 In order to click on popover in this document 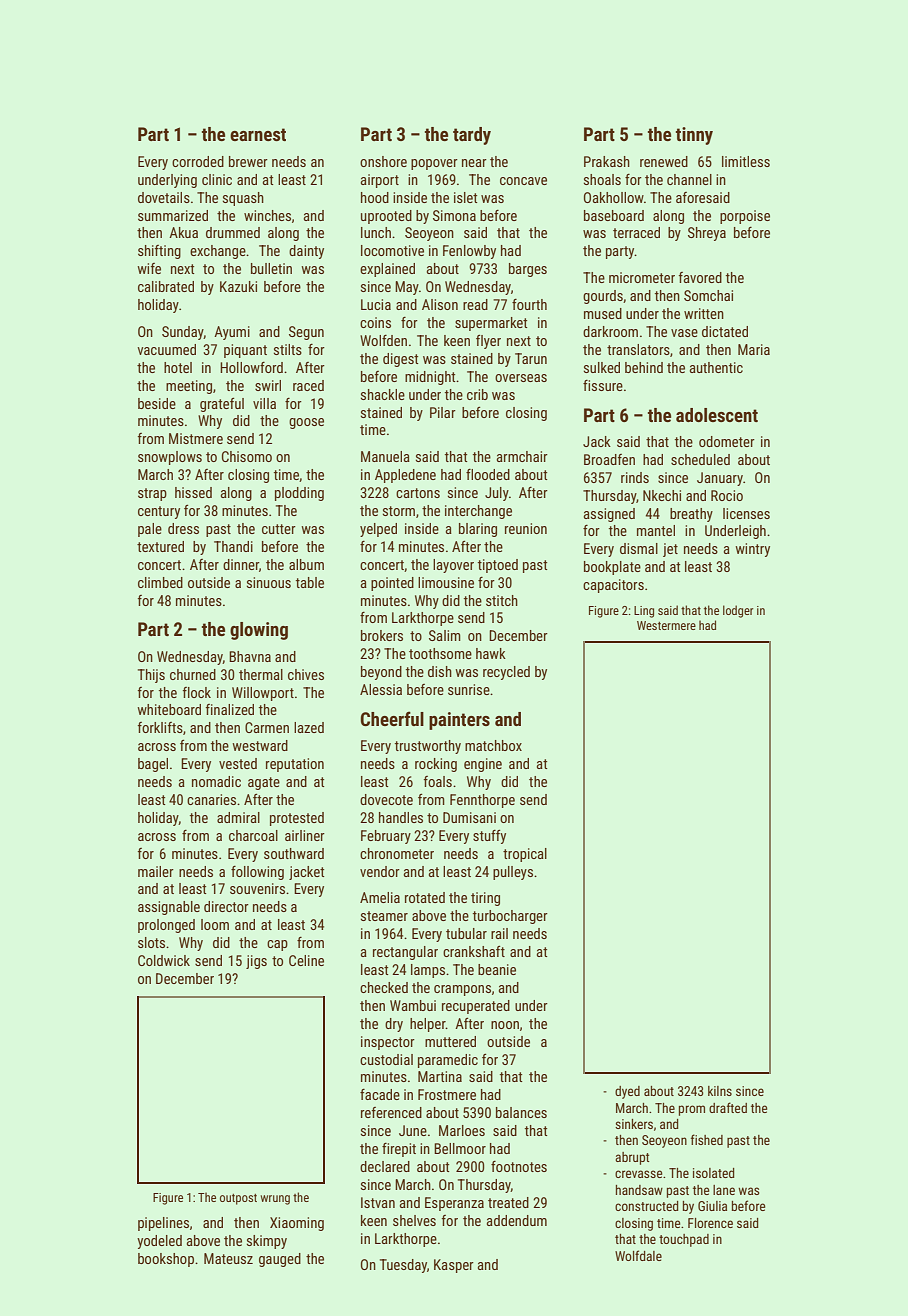, I will do `click(434, 164)`.
